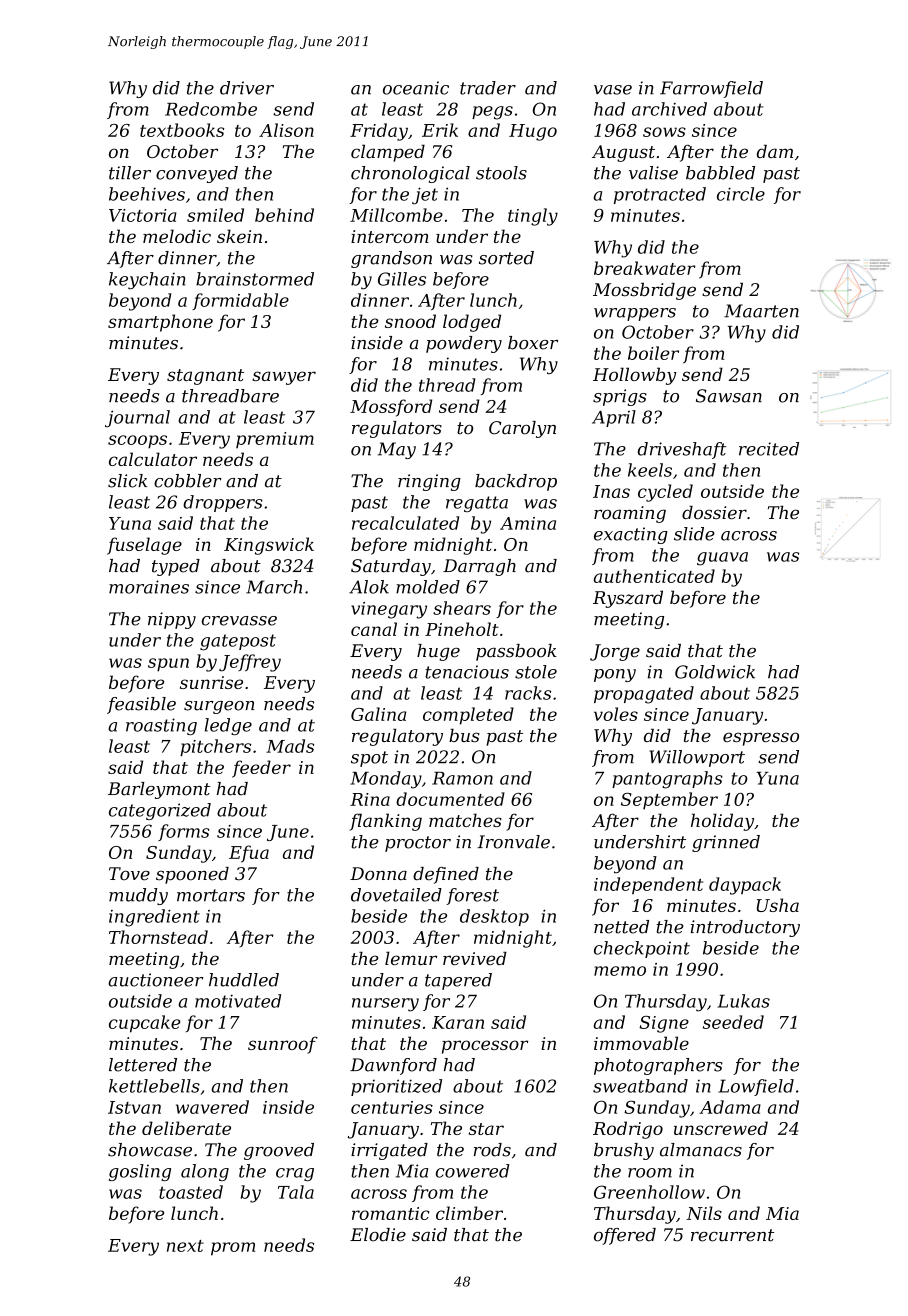  What do you see at coordinates (143, 215) in the screenshot?
I see `Victoria` at bounding box center [143, 215].
